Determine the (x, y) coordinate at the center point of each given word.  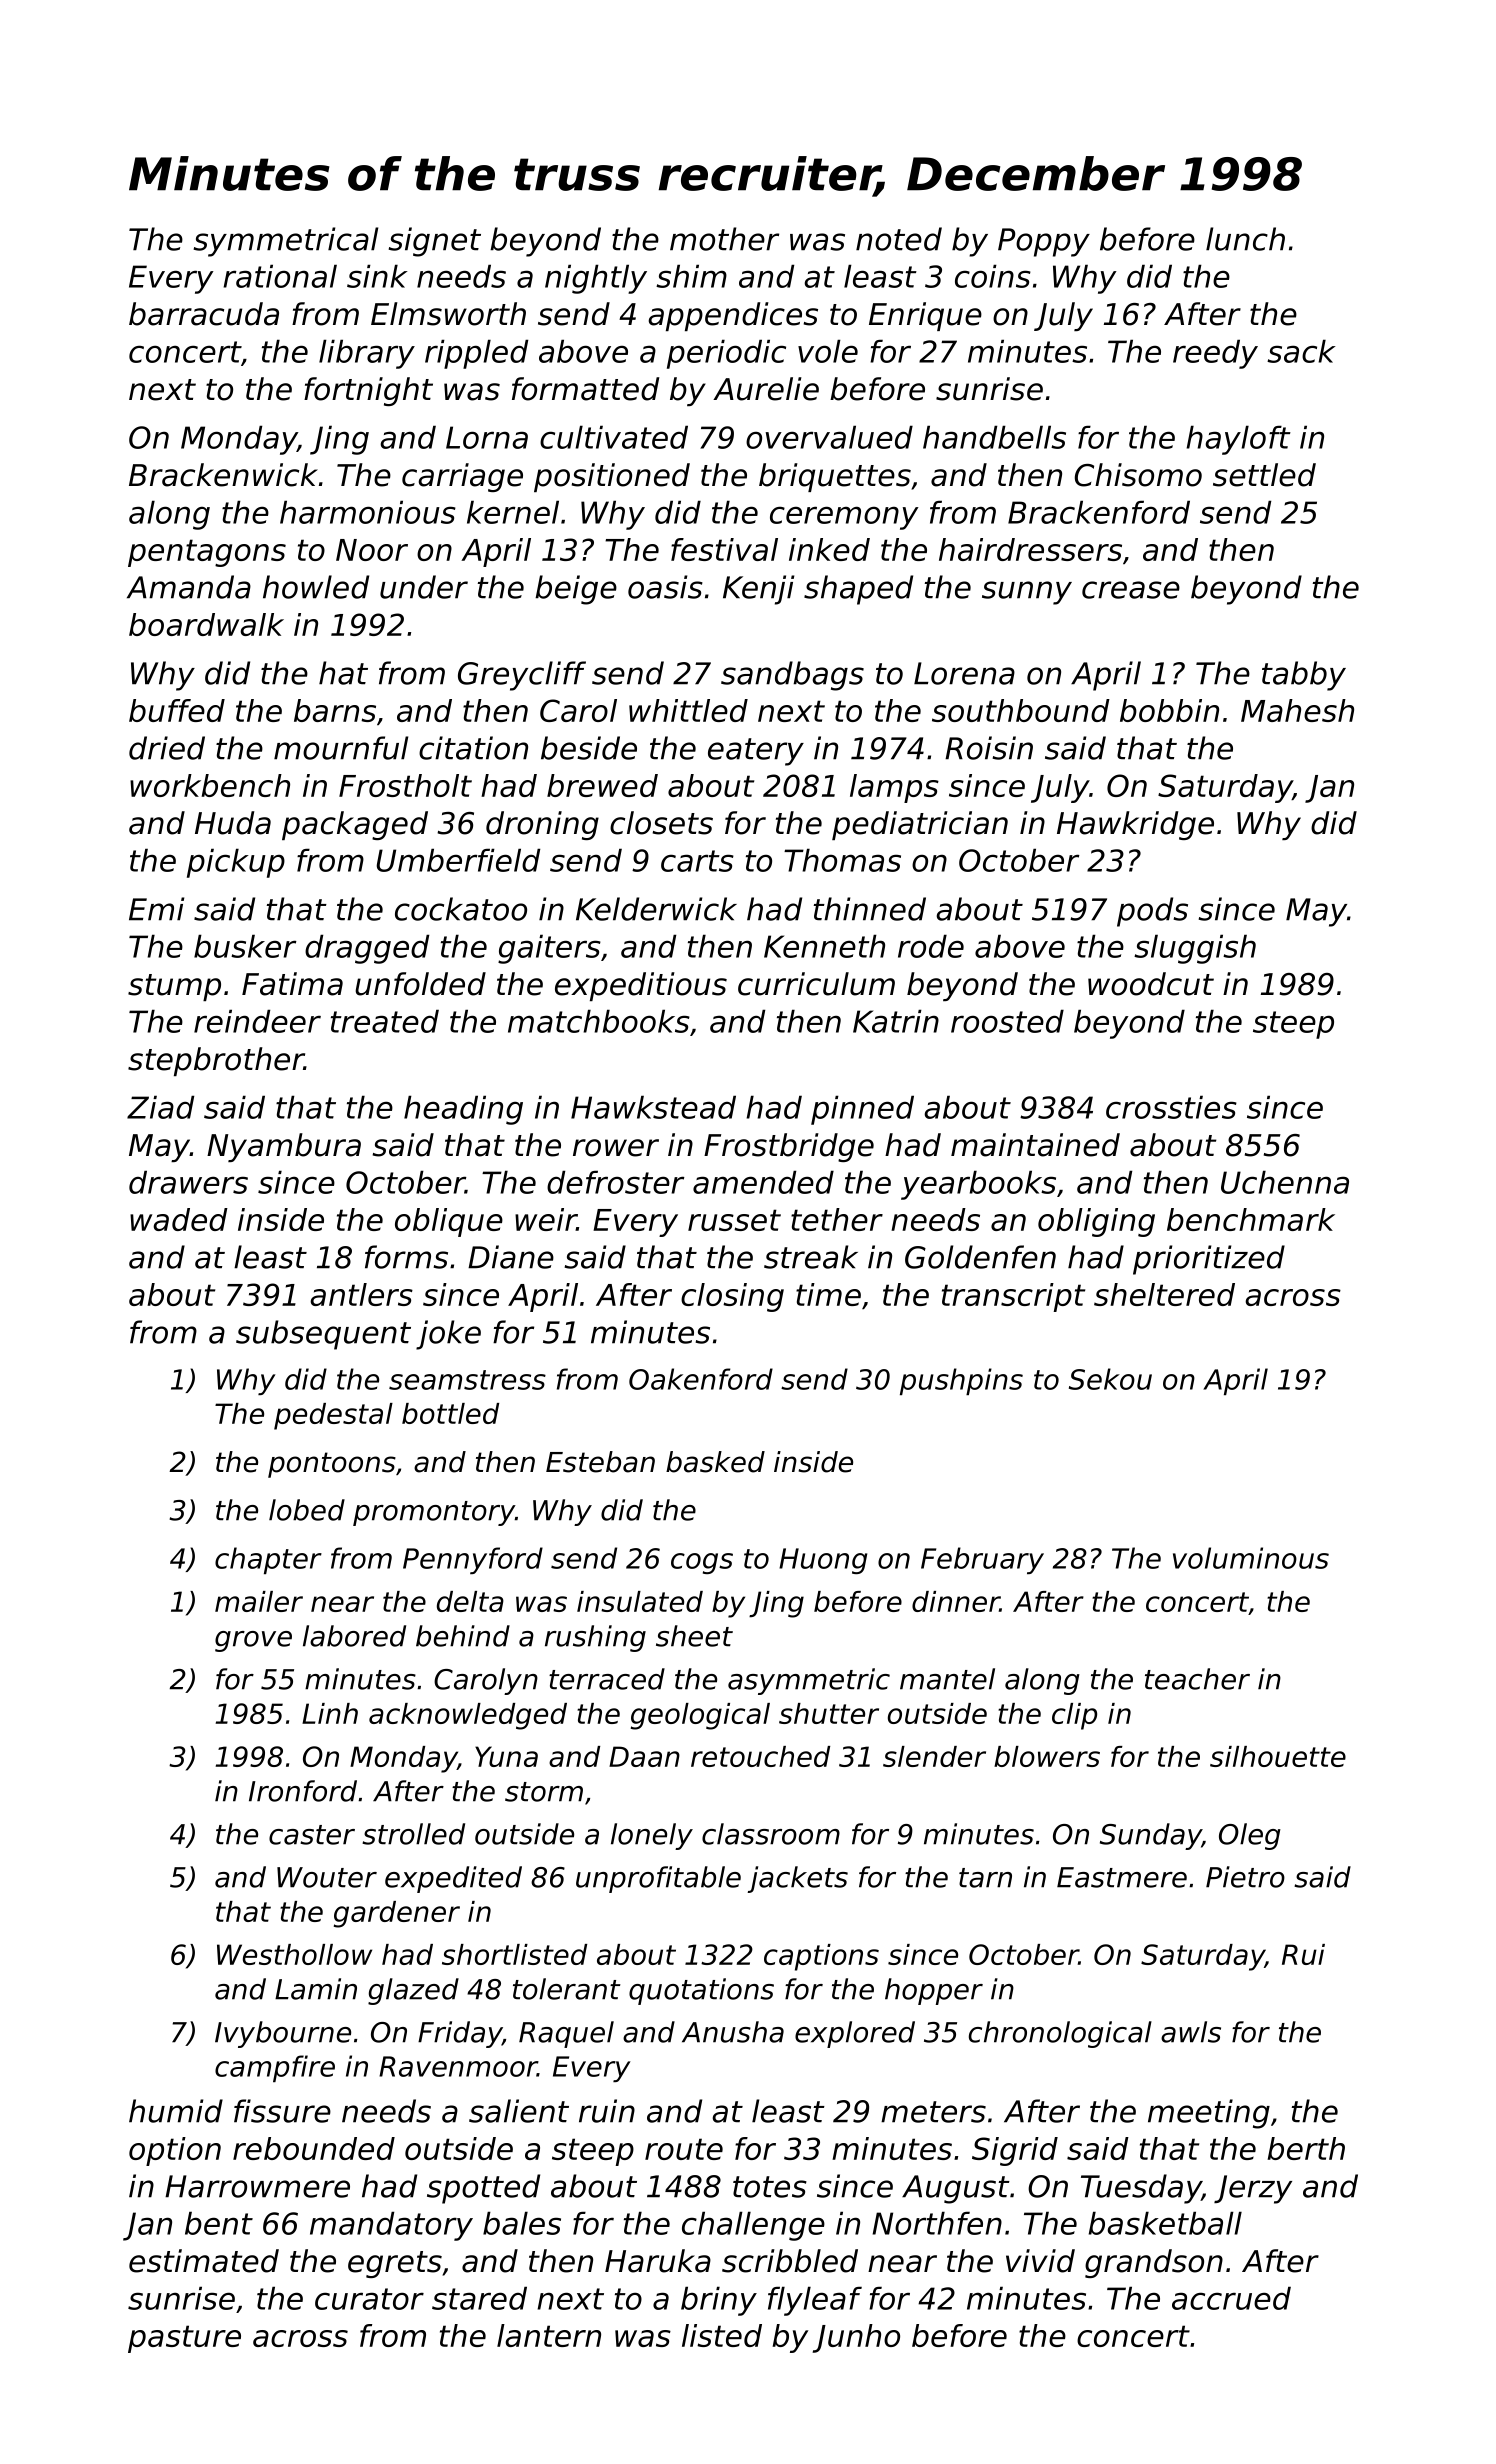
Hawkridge (1135, 825)
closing (732, 1297)
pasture (184, 2339)
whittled (688, 710)
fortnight (368, 391)
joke (448, 1335)
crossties (1171, 1107)
